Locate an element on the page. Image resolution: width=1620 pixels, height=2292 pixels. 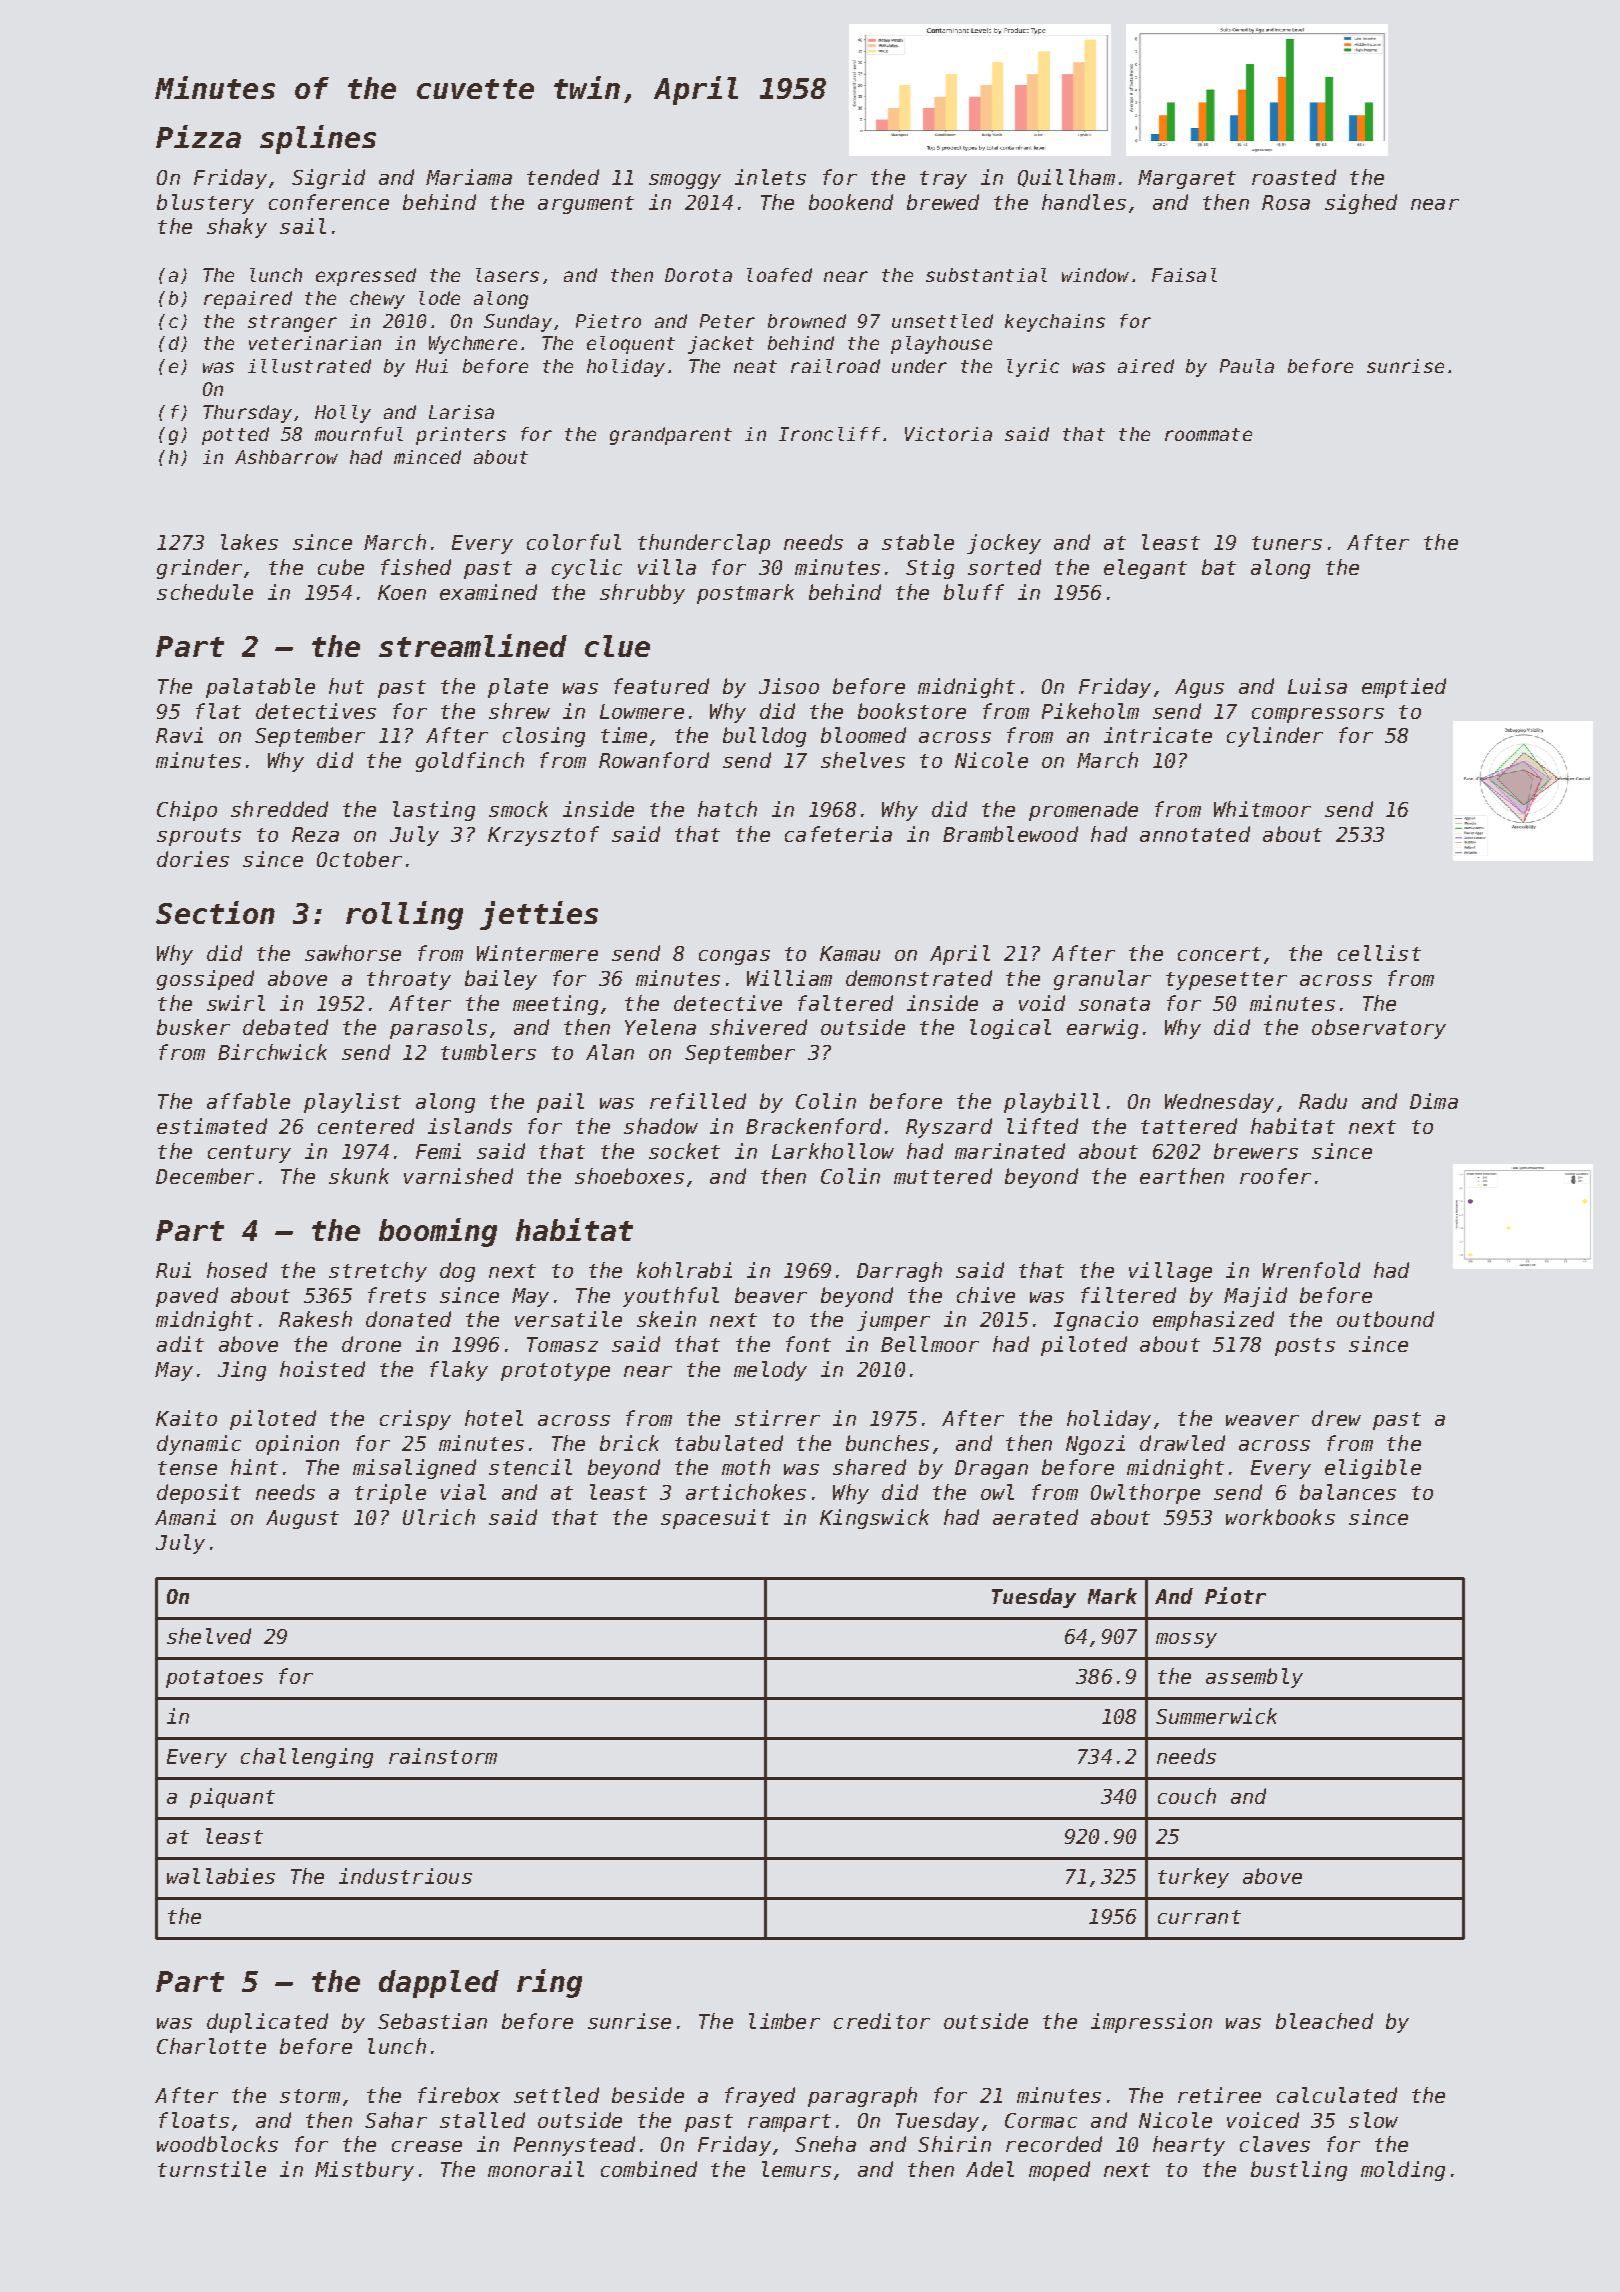
socket is located at coordinates (684, 1151).
